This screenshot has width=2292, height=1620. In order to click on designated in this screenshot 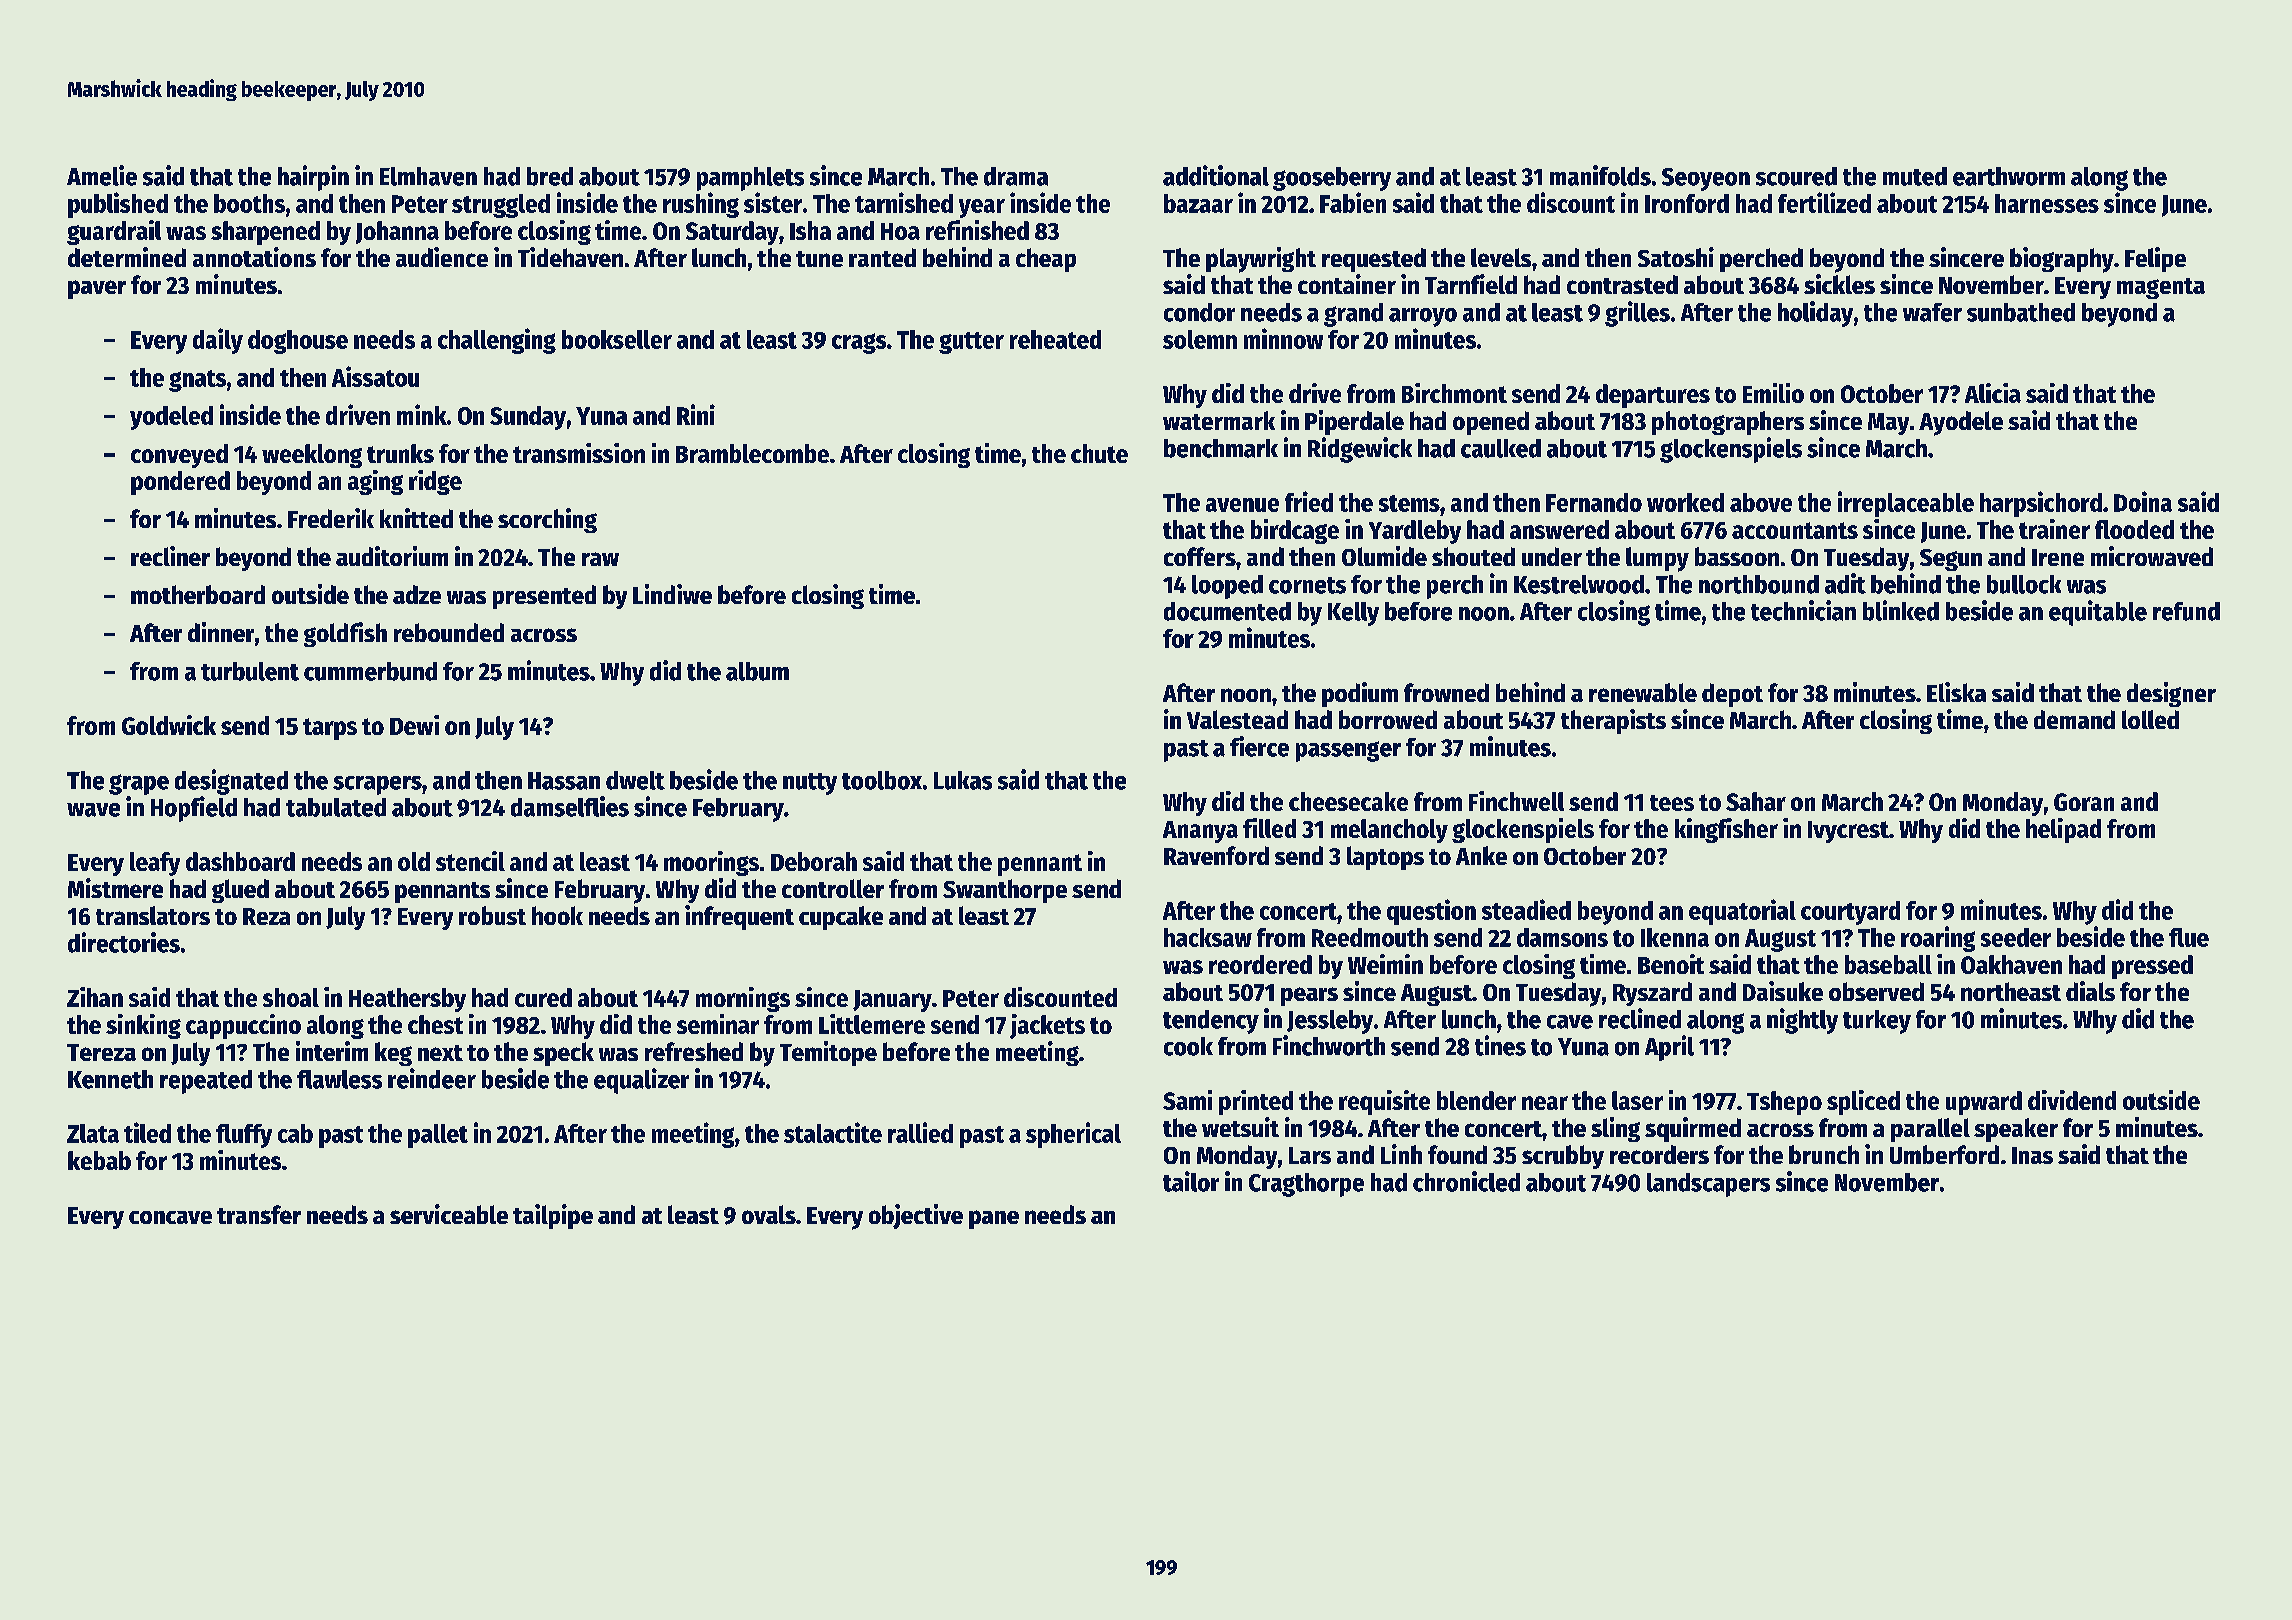, I will do `click(231, 782)`.
